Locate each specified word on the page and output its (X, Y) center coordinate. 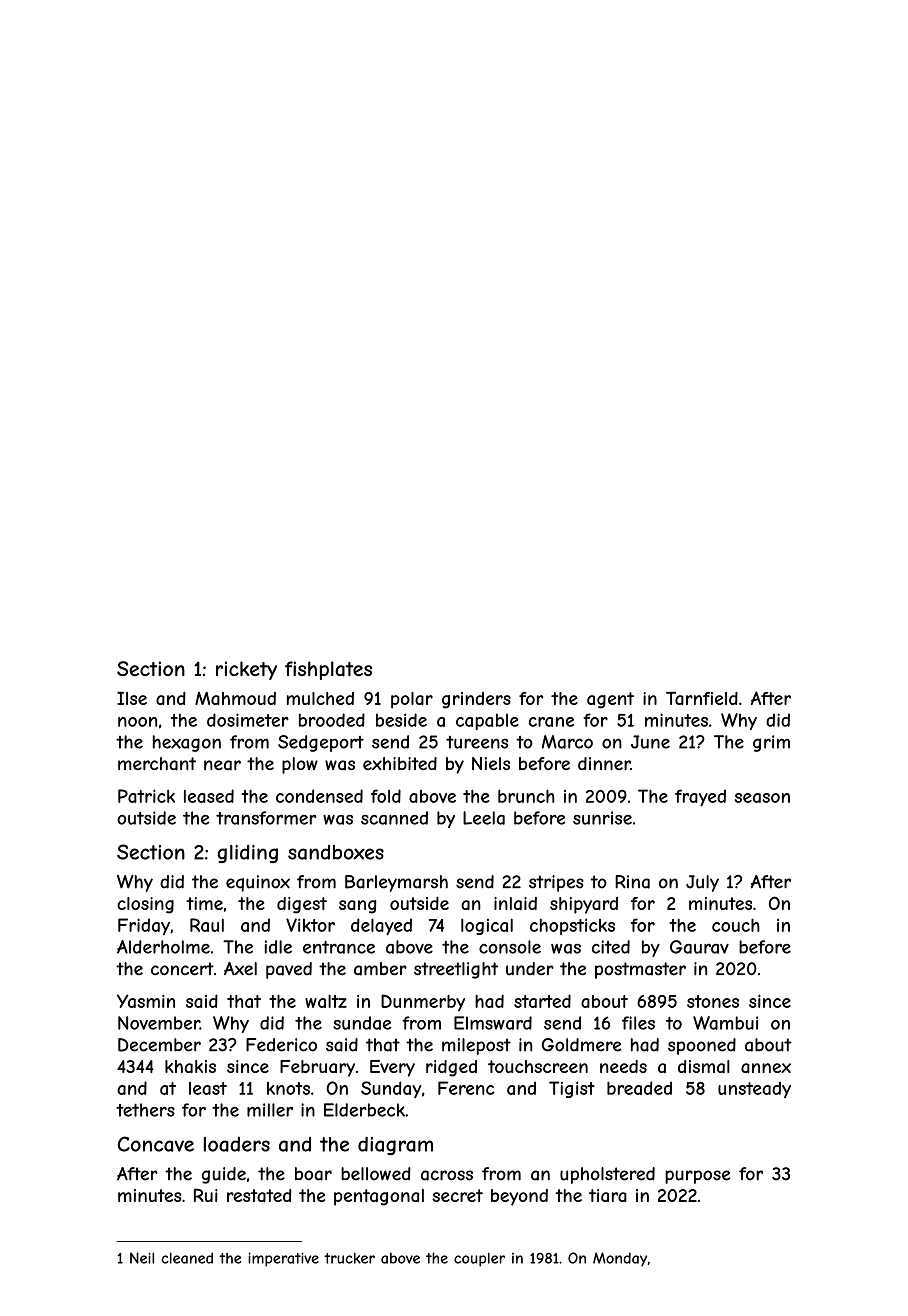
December (159, 1045)
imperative (283, 1259)
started (542, 1001)
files (638, 1023)
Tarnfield (702, 698)
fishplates (328, 670)
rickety (246, 670)
